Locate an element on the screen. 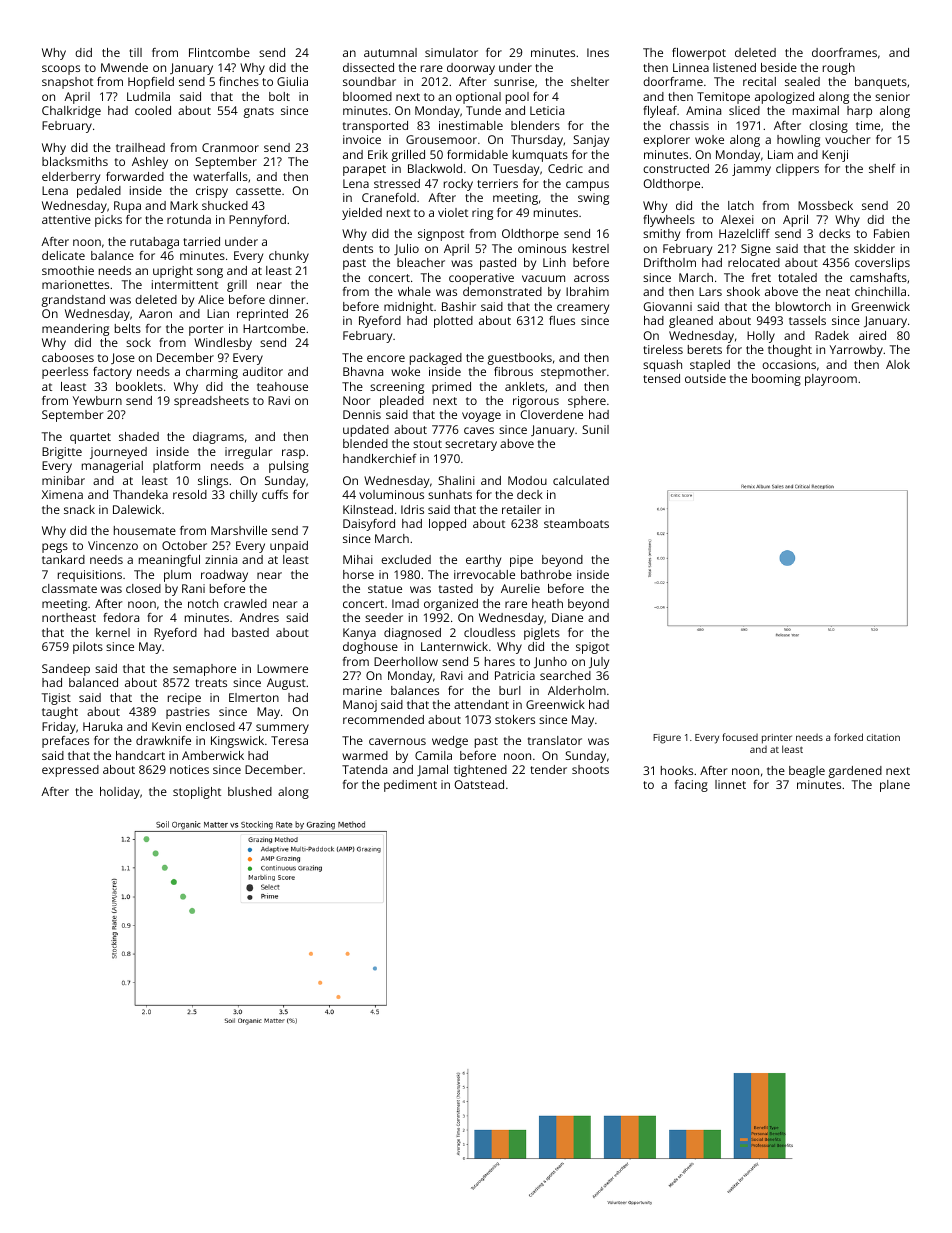 The width and height of the screenshot is (952, 1233). terriers is located at coordinates (497, 183).
